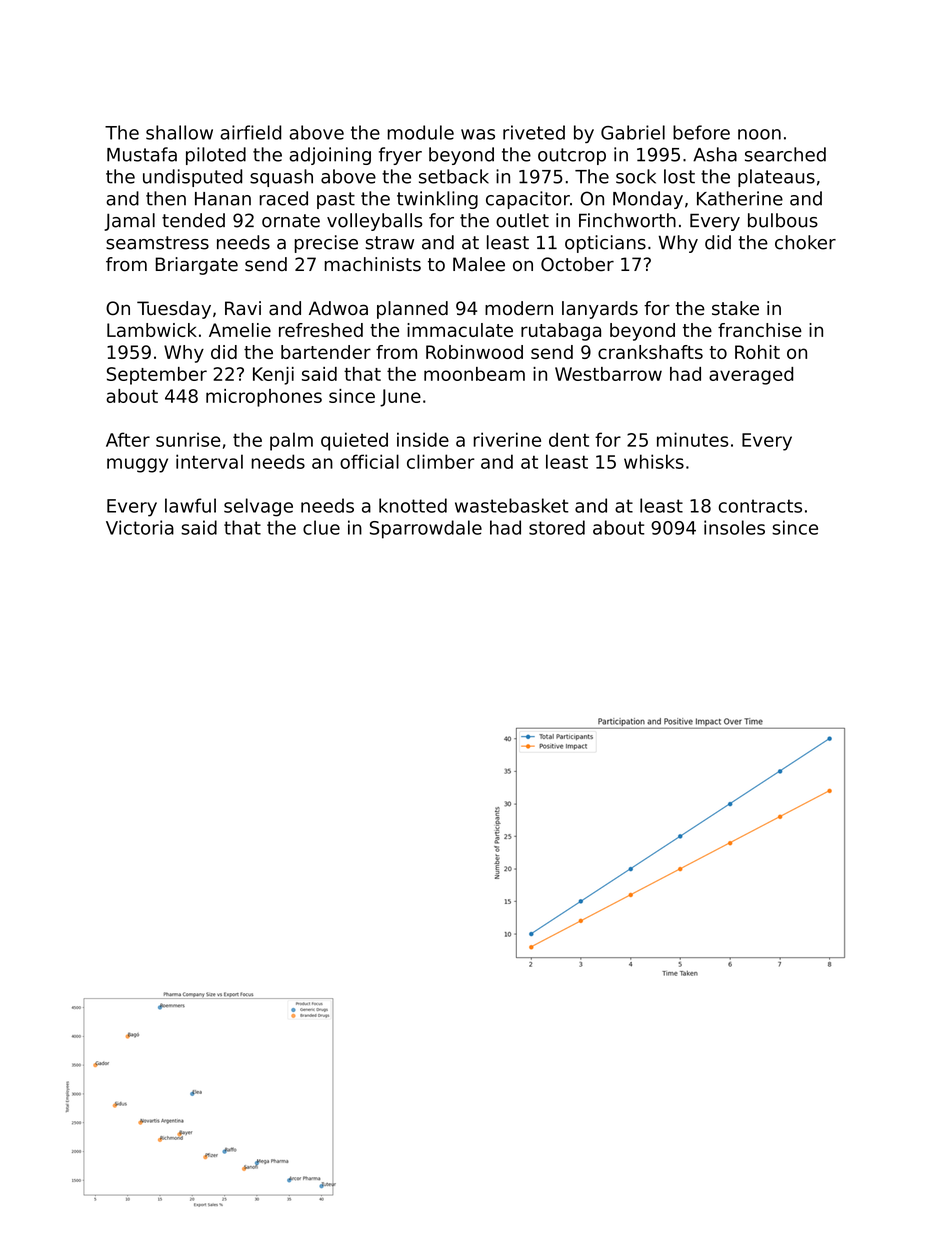 The image size is (952, 1233). Describe the element at coordinates (751, 376) in the screenshot. I see `averaged` at that location.
